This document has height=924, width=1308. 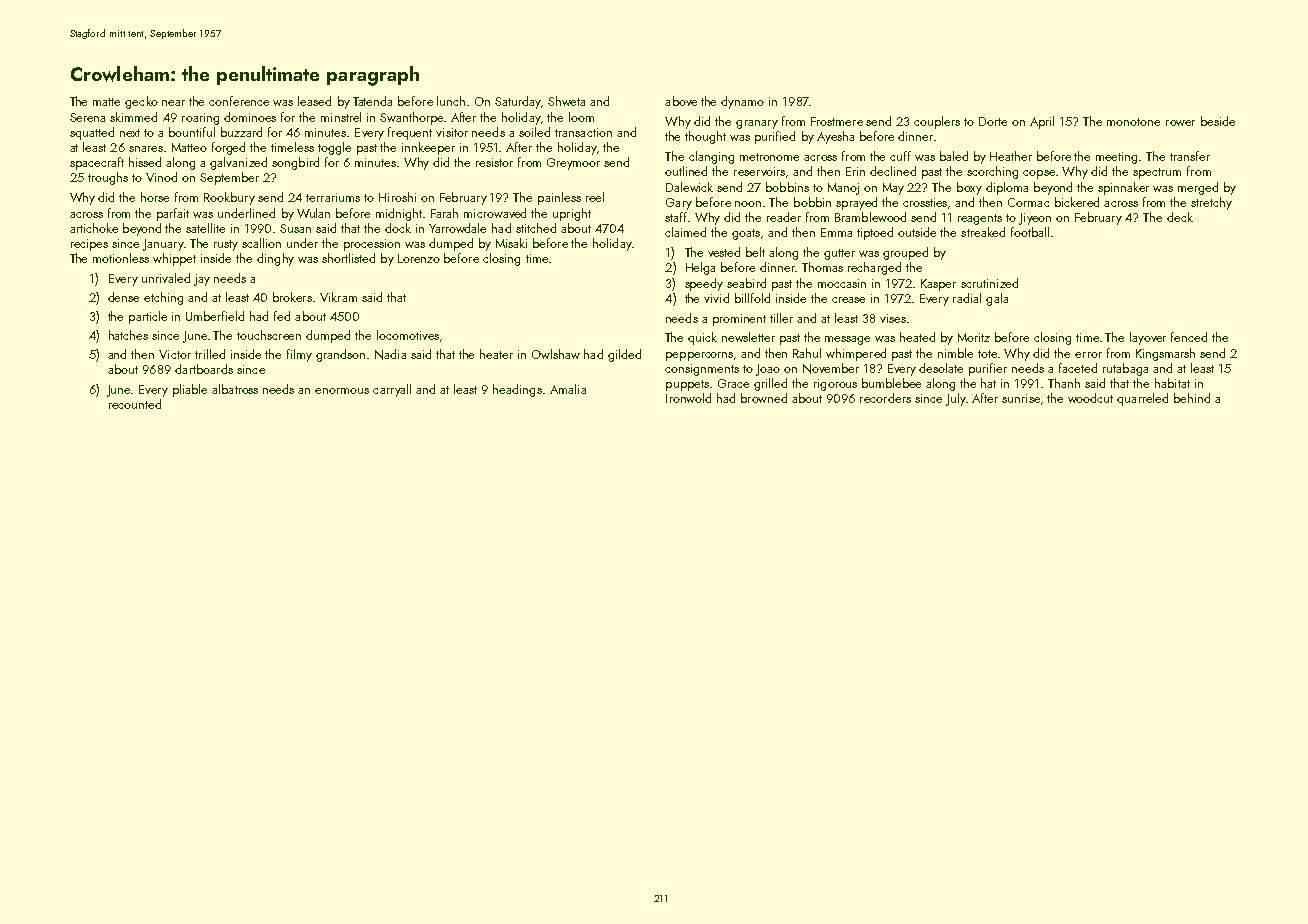 What do you see at coordinates (1218, 121) in the document?
I see `beside` at bounding box center [1218, 121].
